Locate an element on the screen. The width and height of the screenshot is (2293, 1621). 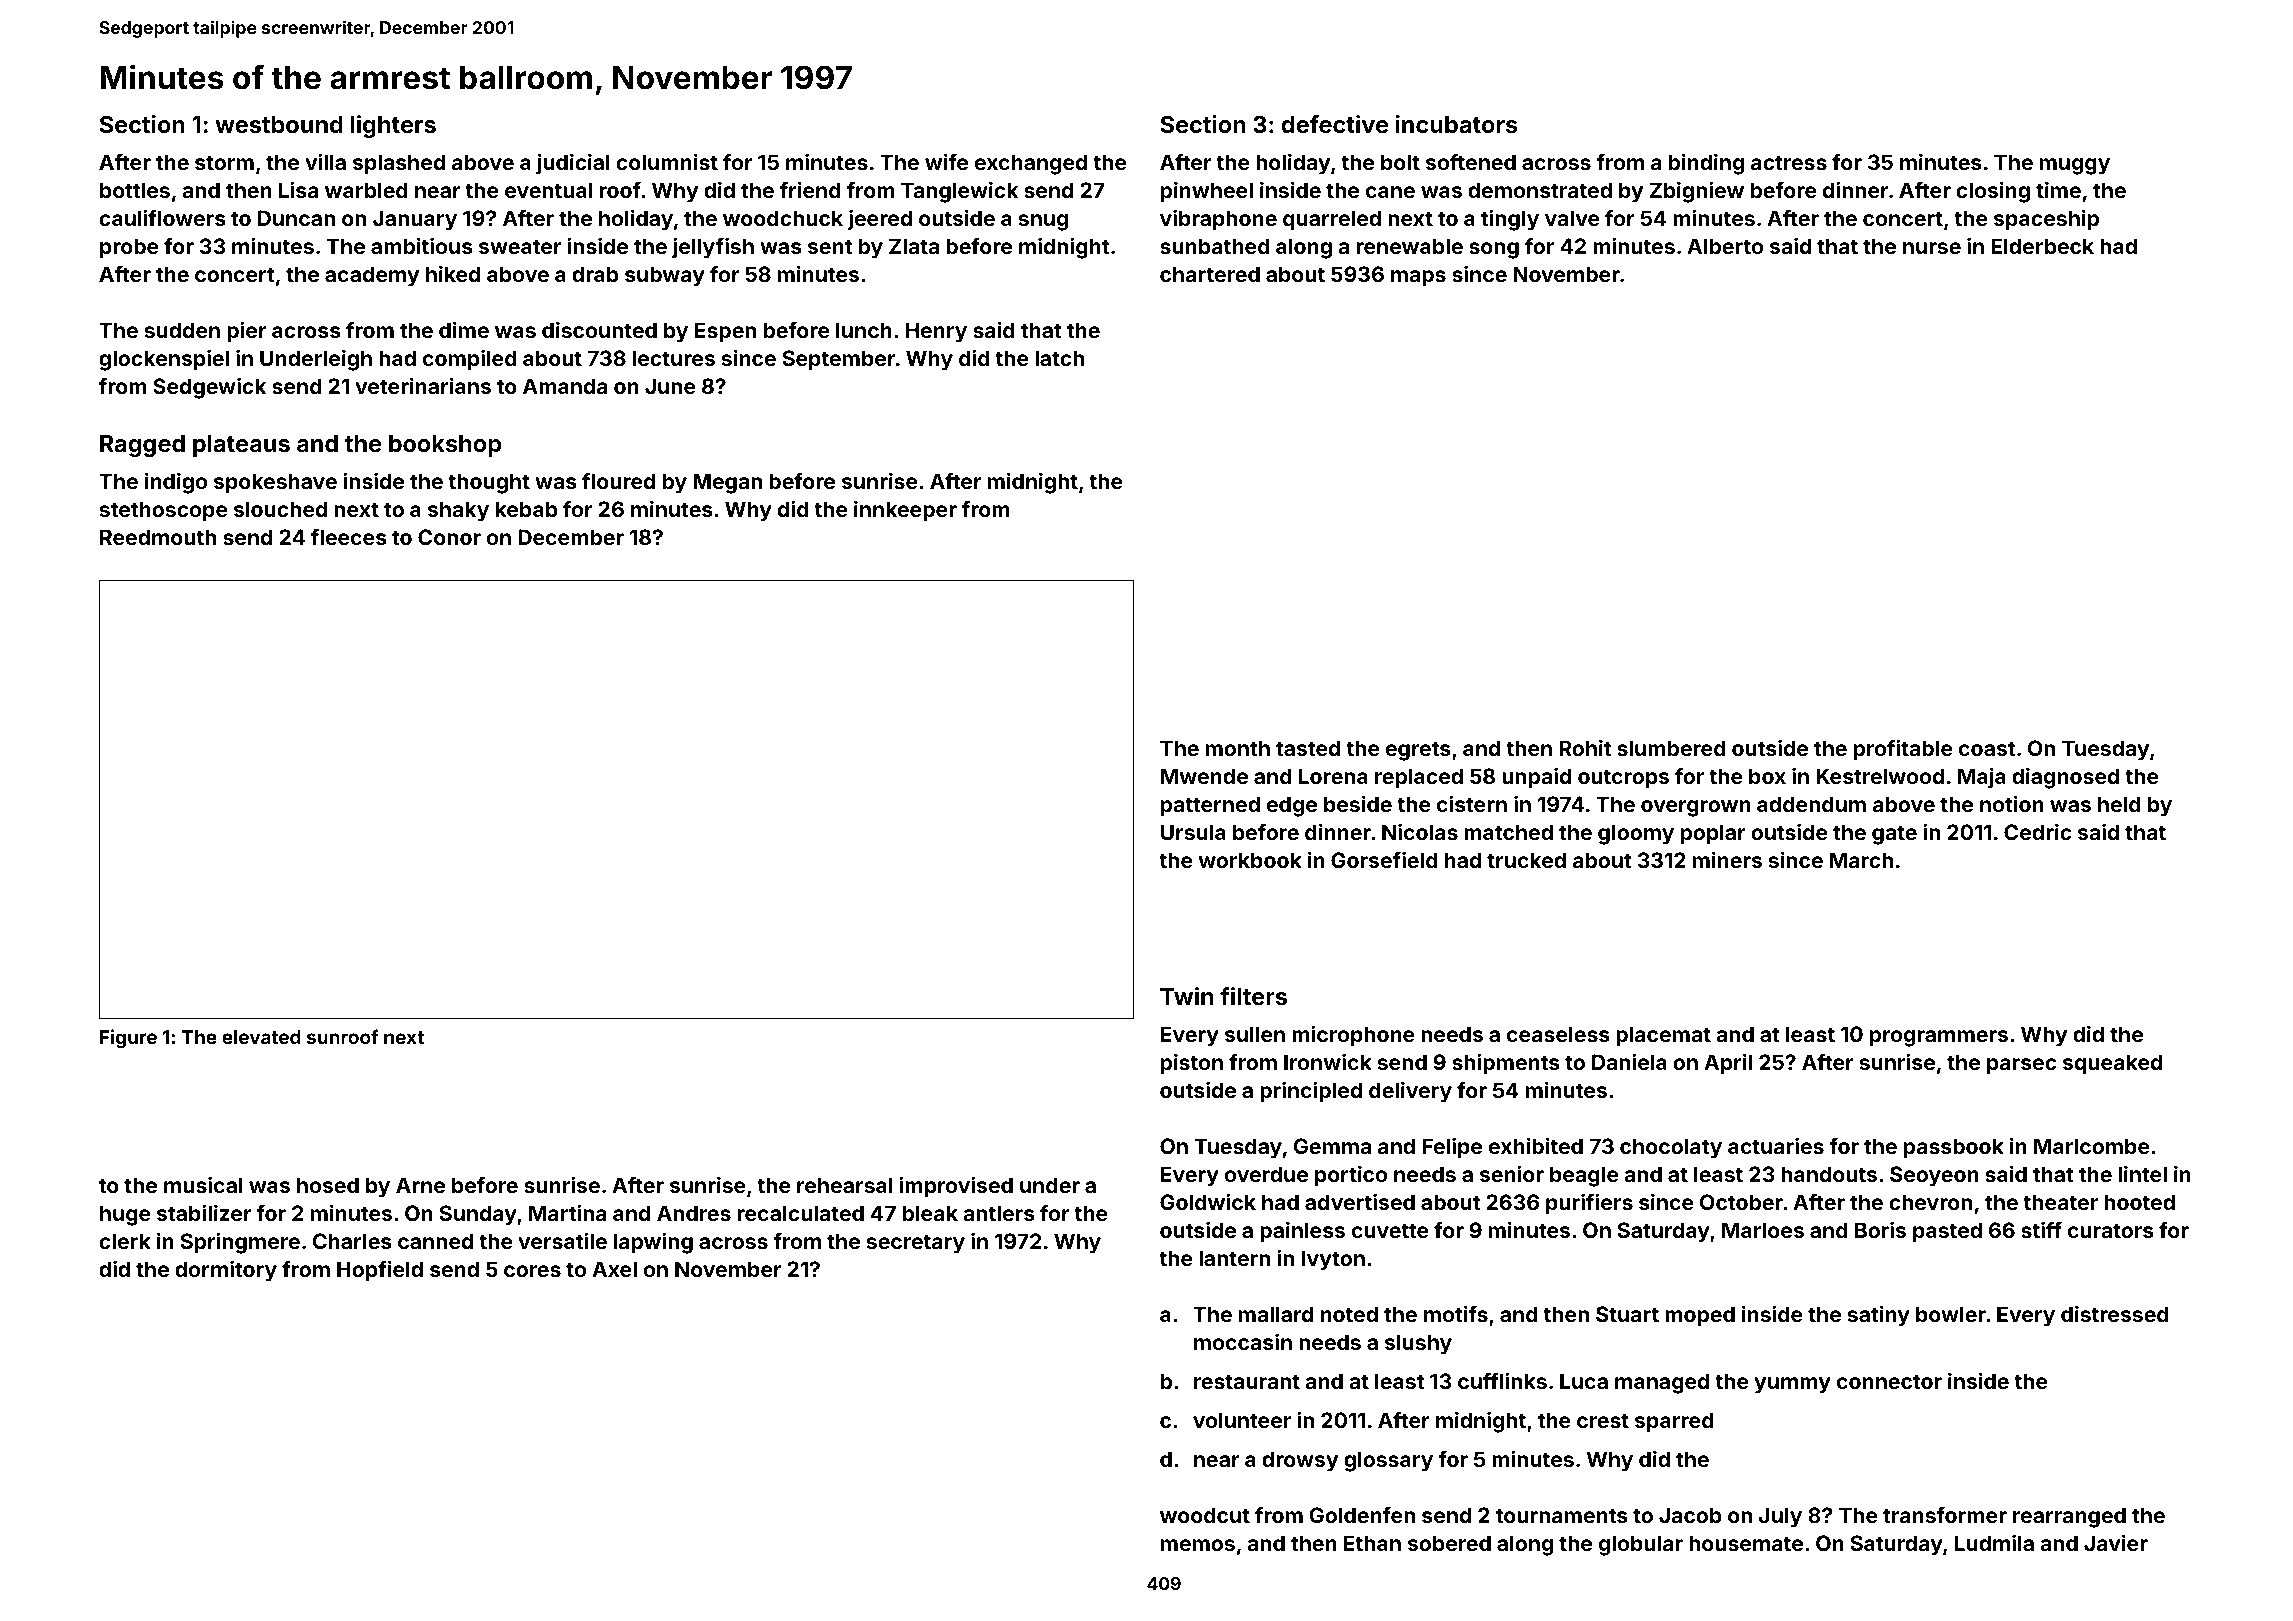
Javier is located at coordinates (2116, 1543).
